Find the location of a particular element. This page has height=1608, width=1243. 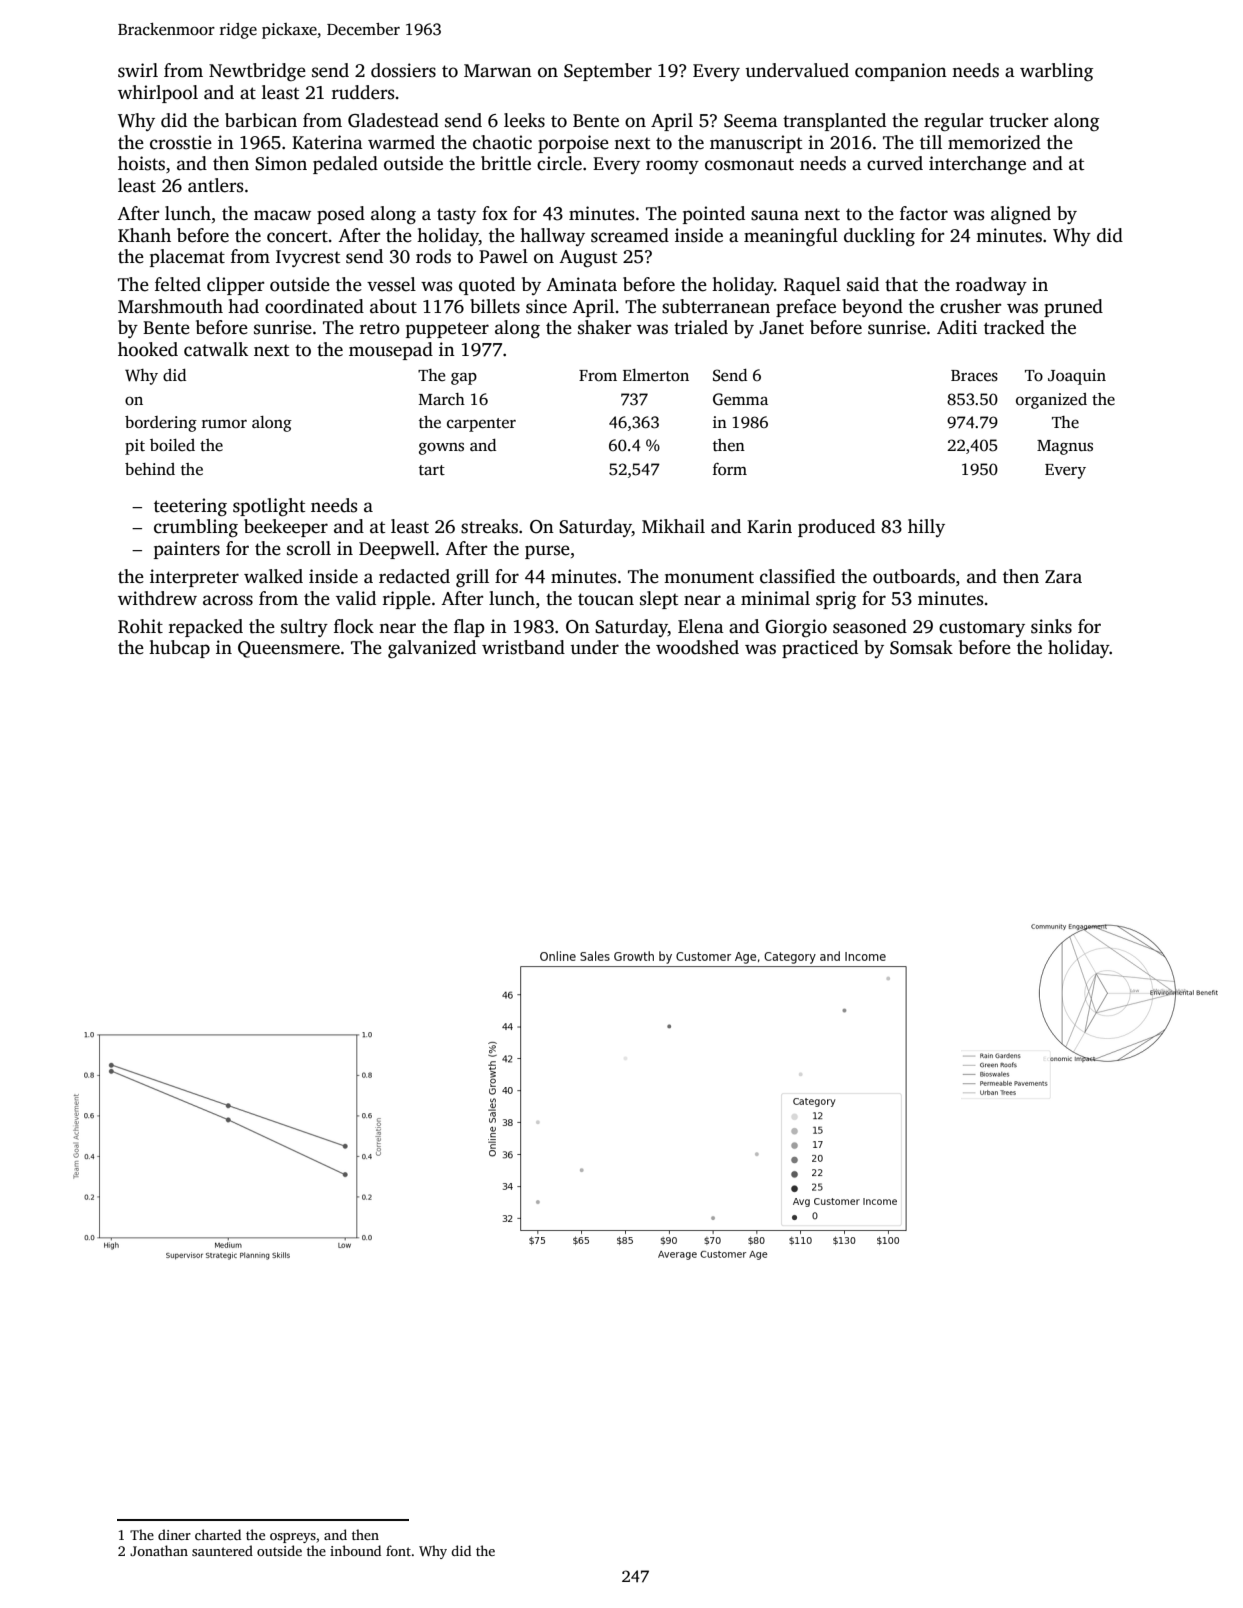

sinks is located at coordinates (1051, 626).
